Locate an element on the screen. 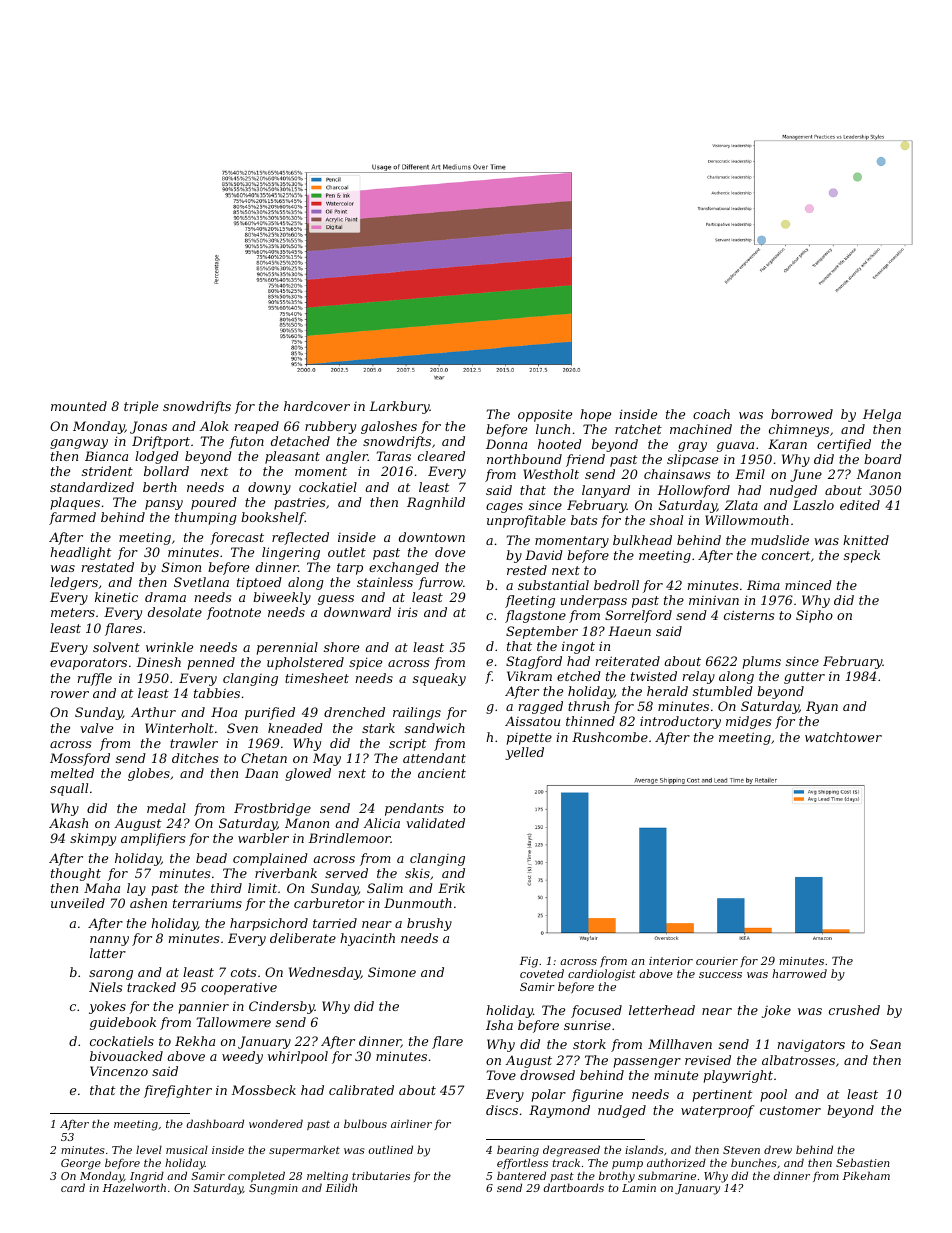  furrow is located at coordinates (440, 583).
